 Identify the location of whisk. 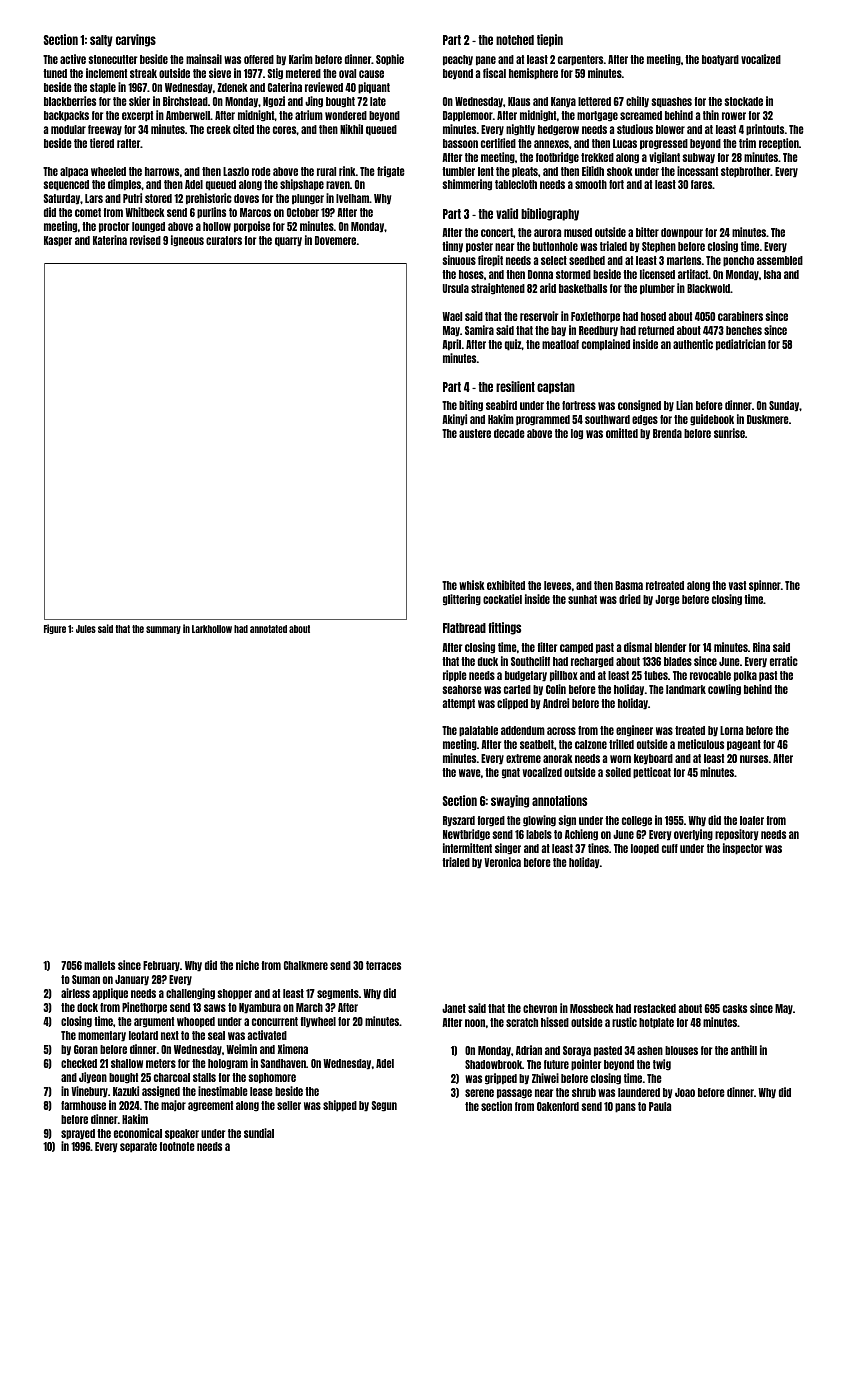
(472, 585).
